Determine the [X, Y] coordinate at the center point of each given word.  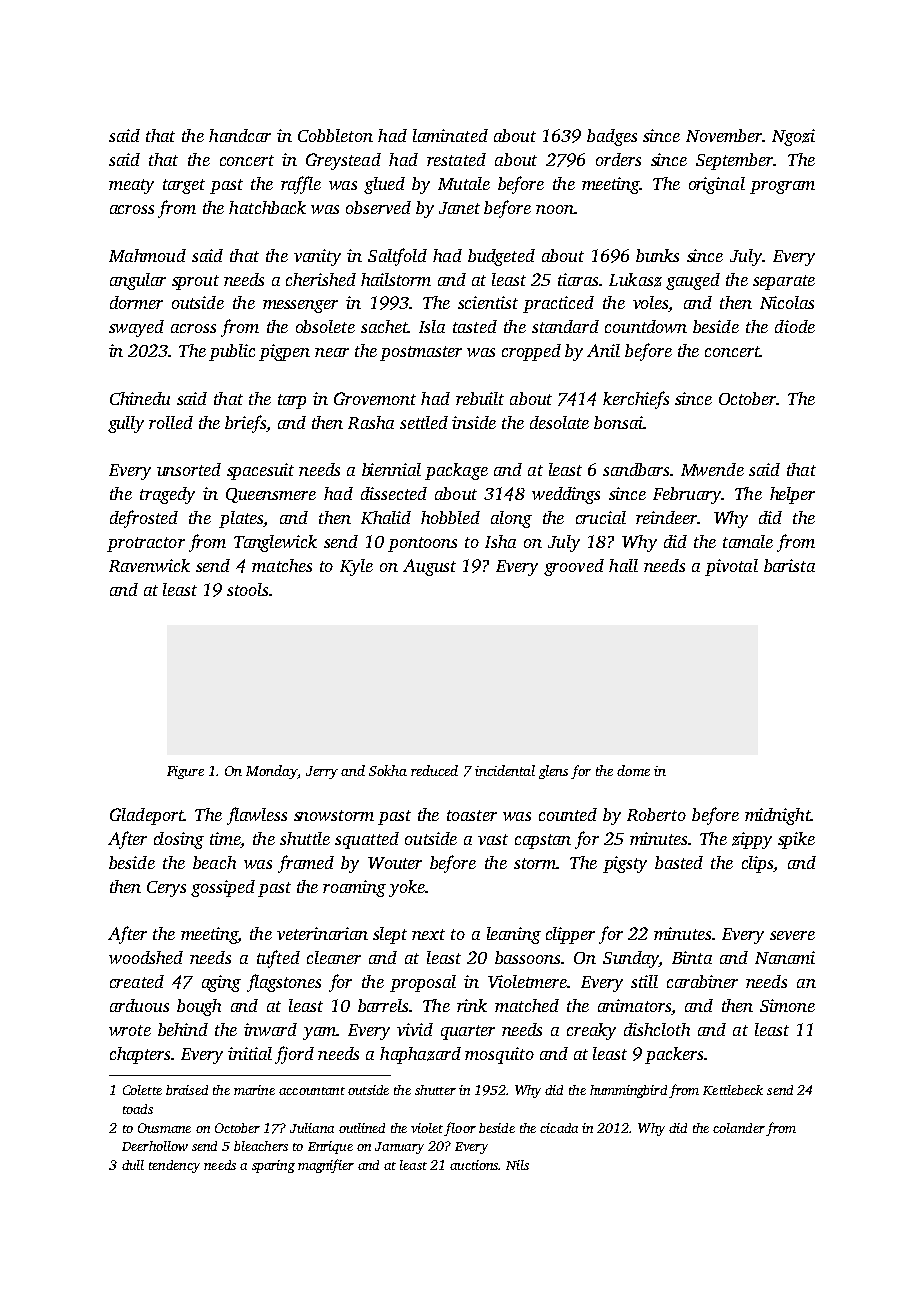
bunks [657, 255]
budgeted [501, 257]
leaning [514, 935]
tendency [174, 1166]
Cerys [166, 889]
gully [126, 424]
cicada [559, 1128]
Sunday [631, 959]
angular [138, 281]
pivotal [731, 567]
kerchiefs [636, 400]
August [429, 567]
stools [247, 589]
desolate [559, 422]
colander [739, 1128]
